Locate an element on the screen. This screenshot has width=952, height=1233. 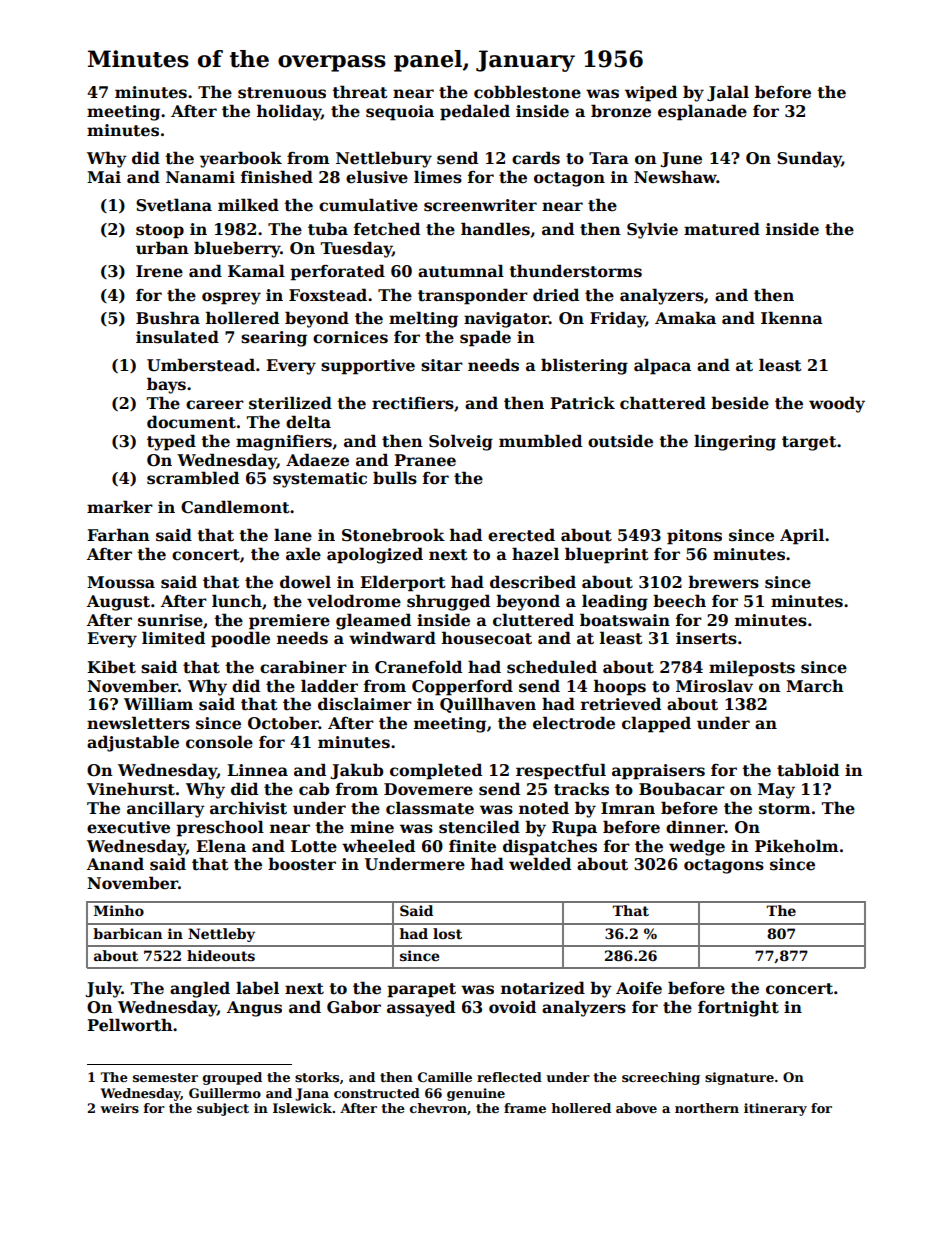
executive is located at coordinates (128, 827).
